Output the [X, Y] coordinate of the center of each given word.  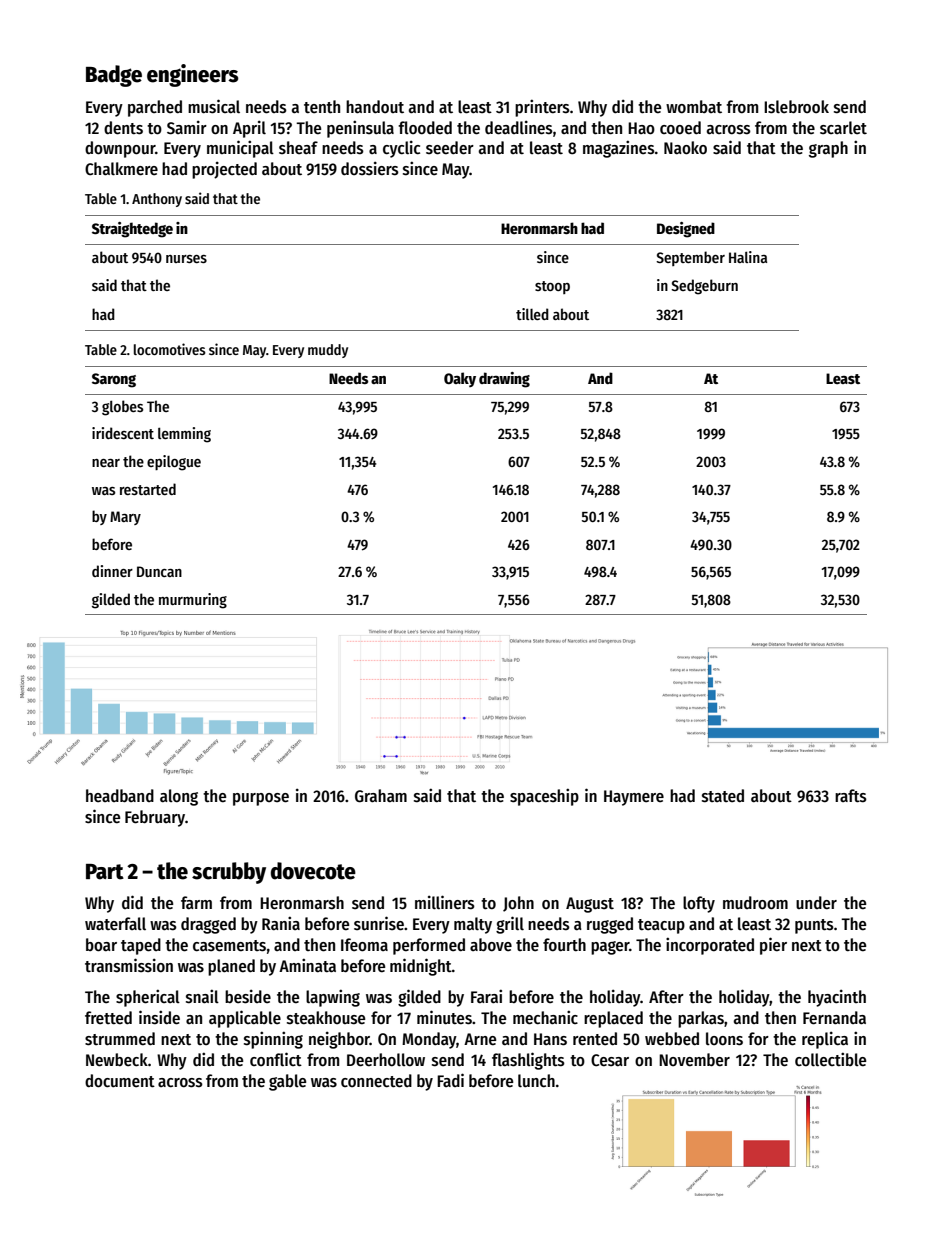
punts [814, 926]
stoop [552, 287]
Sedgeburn [704, 287]
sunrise [379, 923]
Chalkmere [121, 169]
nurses [186, 259]
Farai [486, 996]
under [816, 903]
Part [105, 872]
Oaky [460, 379]
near [106, 463]
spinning [273, 1040]
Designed [686, 230]
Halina [748, 257]
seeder [450, 148]
